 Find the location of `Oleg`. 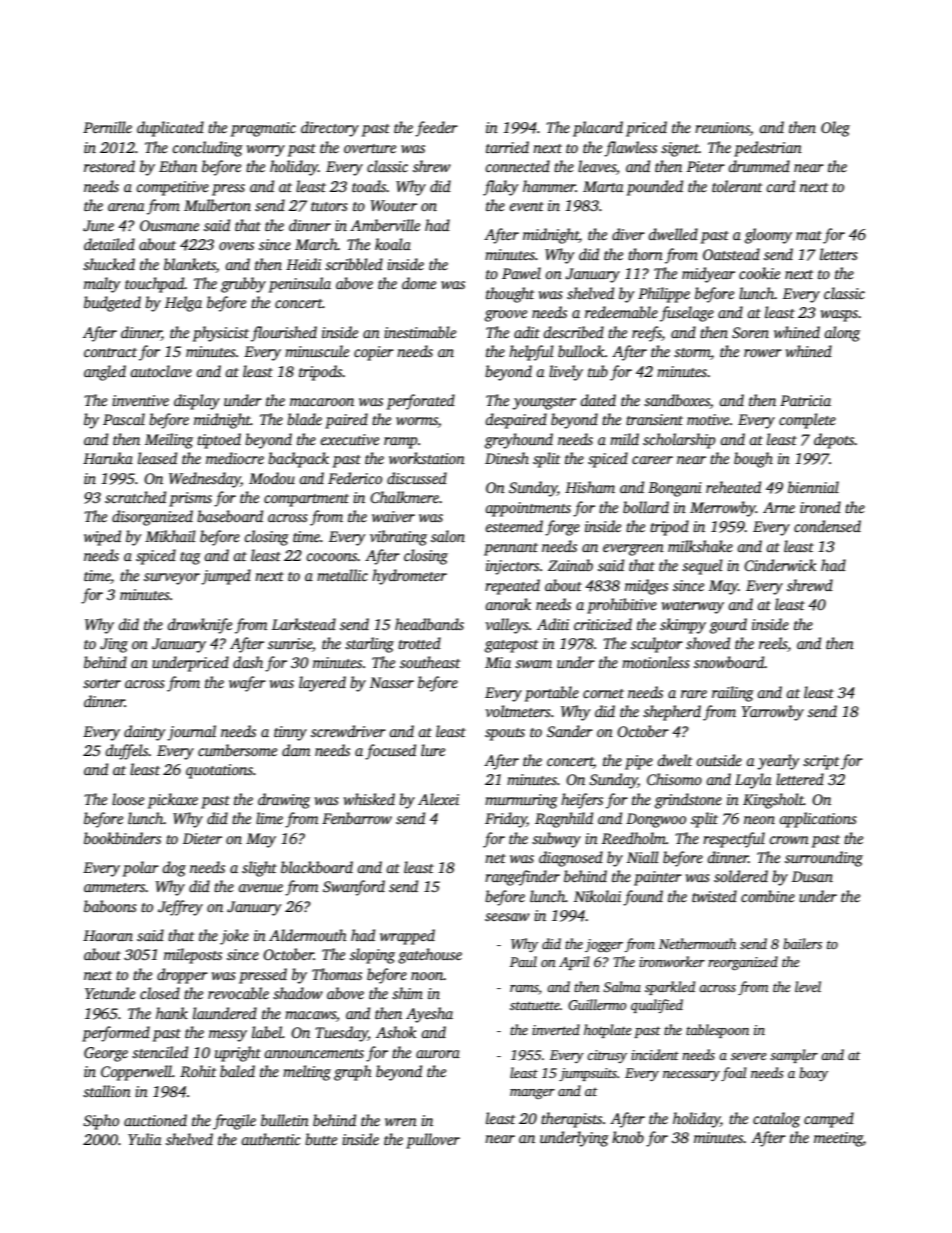

Oleg is located at coordinates (835, 129).
